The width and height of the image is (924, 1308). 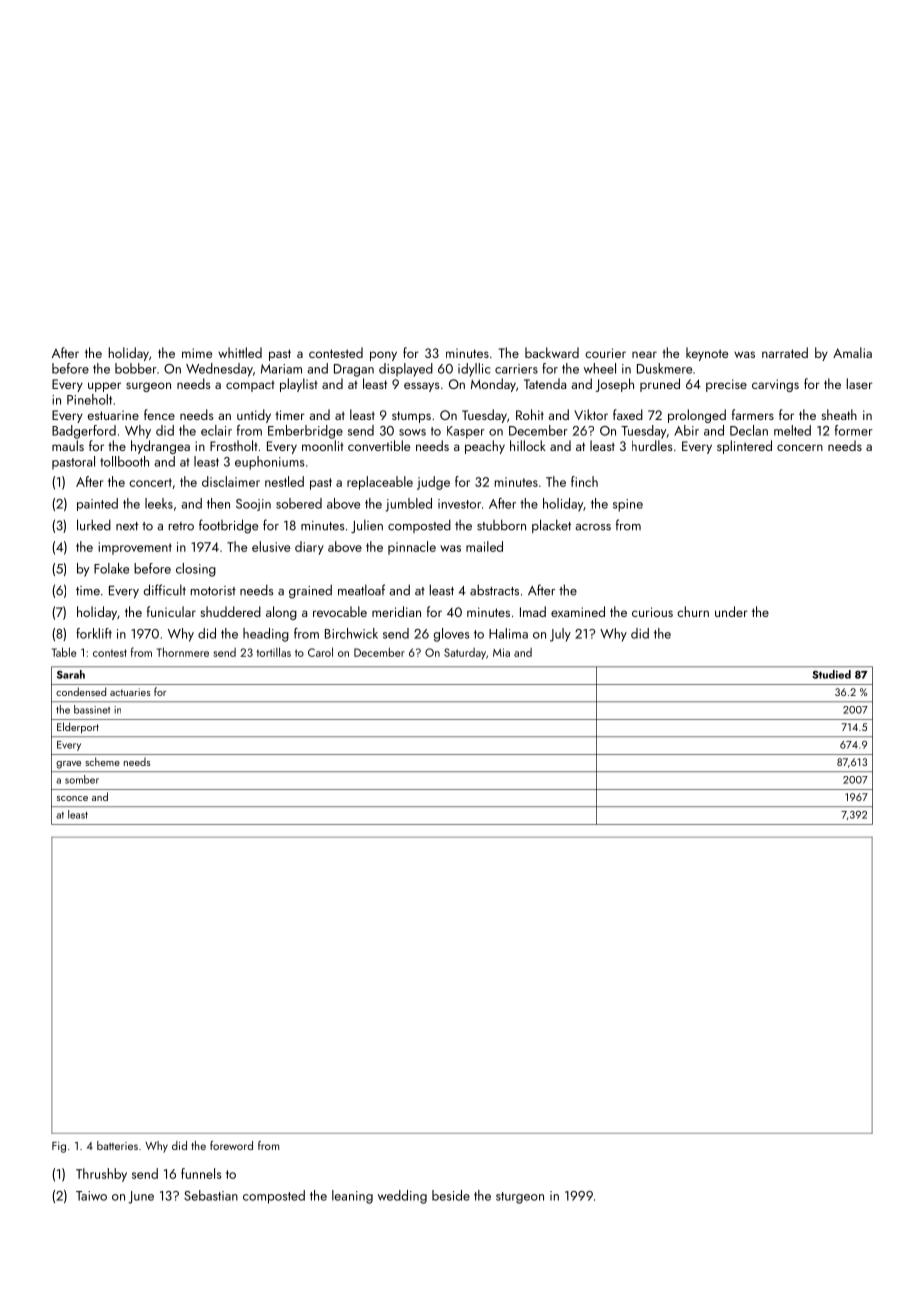 I want to click on sconce, so click(x=72, y=798).
